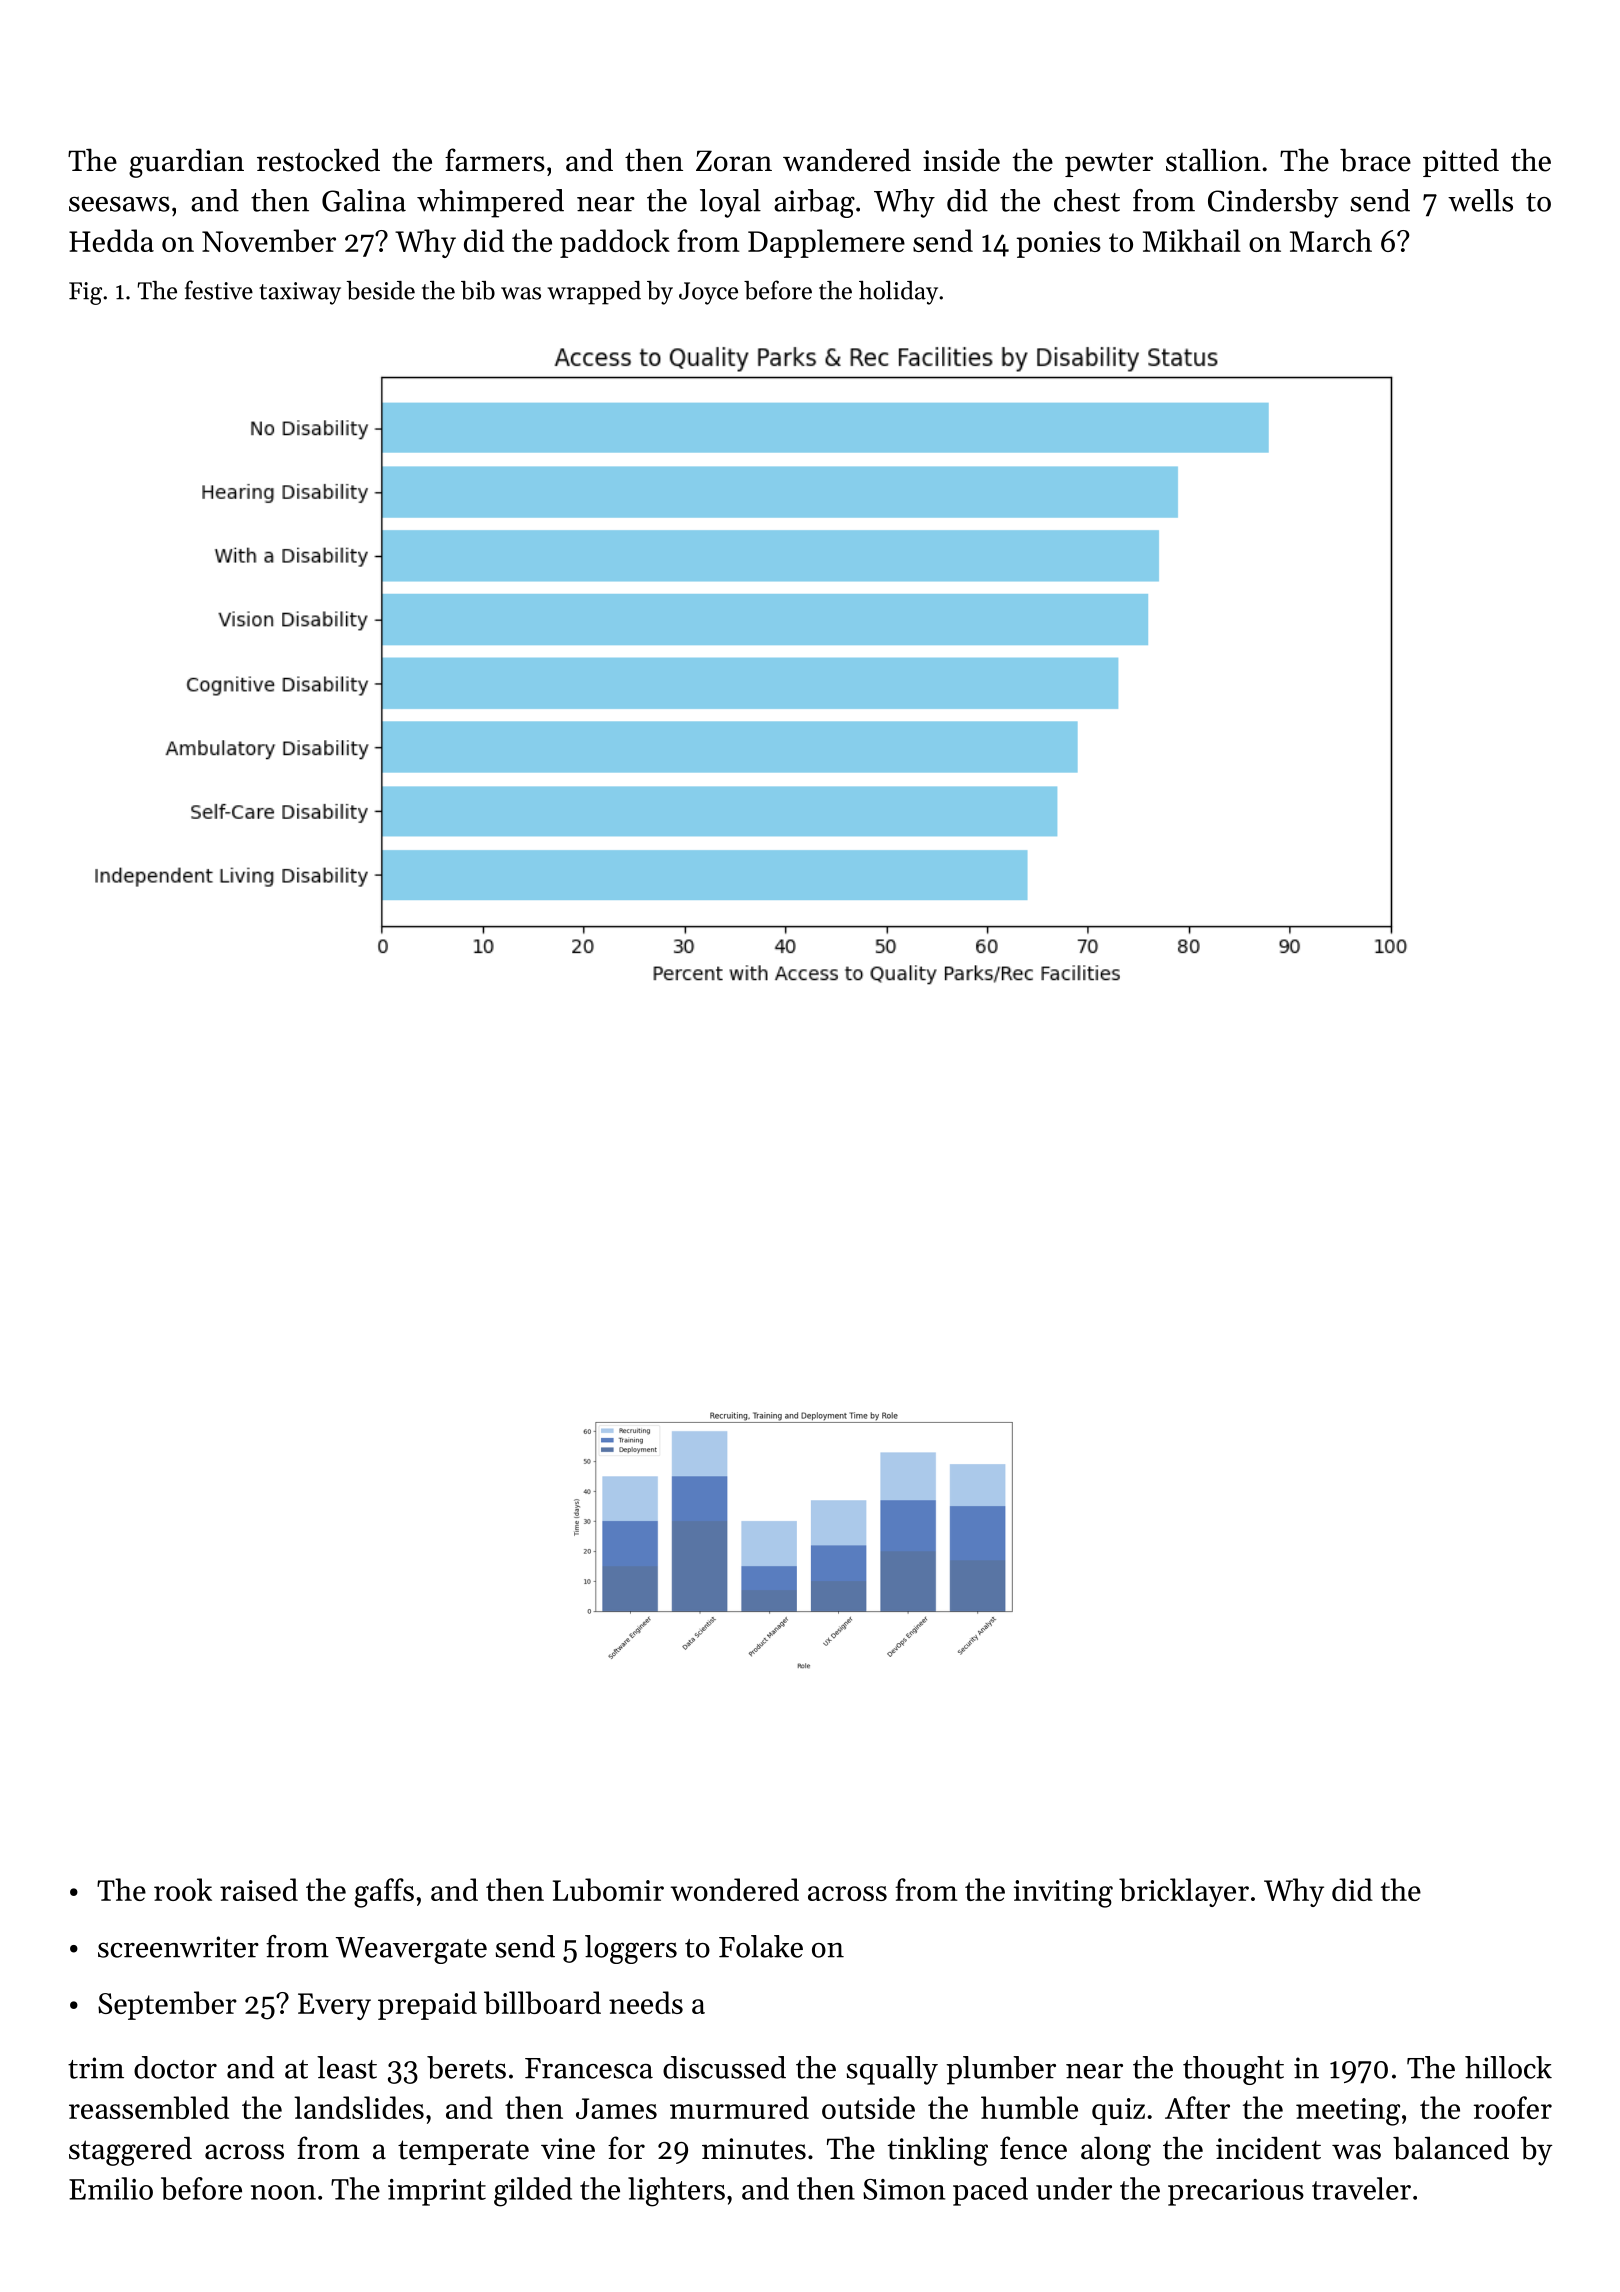 Image resolution: width=1620 pixels, height=2292 pixels. Describe the element at coordinates (381, 290) in the screenshot. I see `beside` at that location.
